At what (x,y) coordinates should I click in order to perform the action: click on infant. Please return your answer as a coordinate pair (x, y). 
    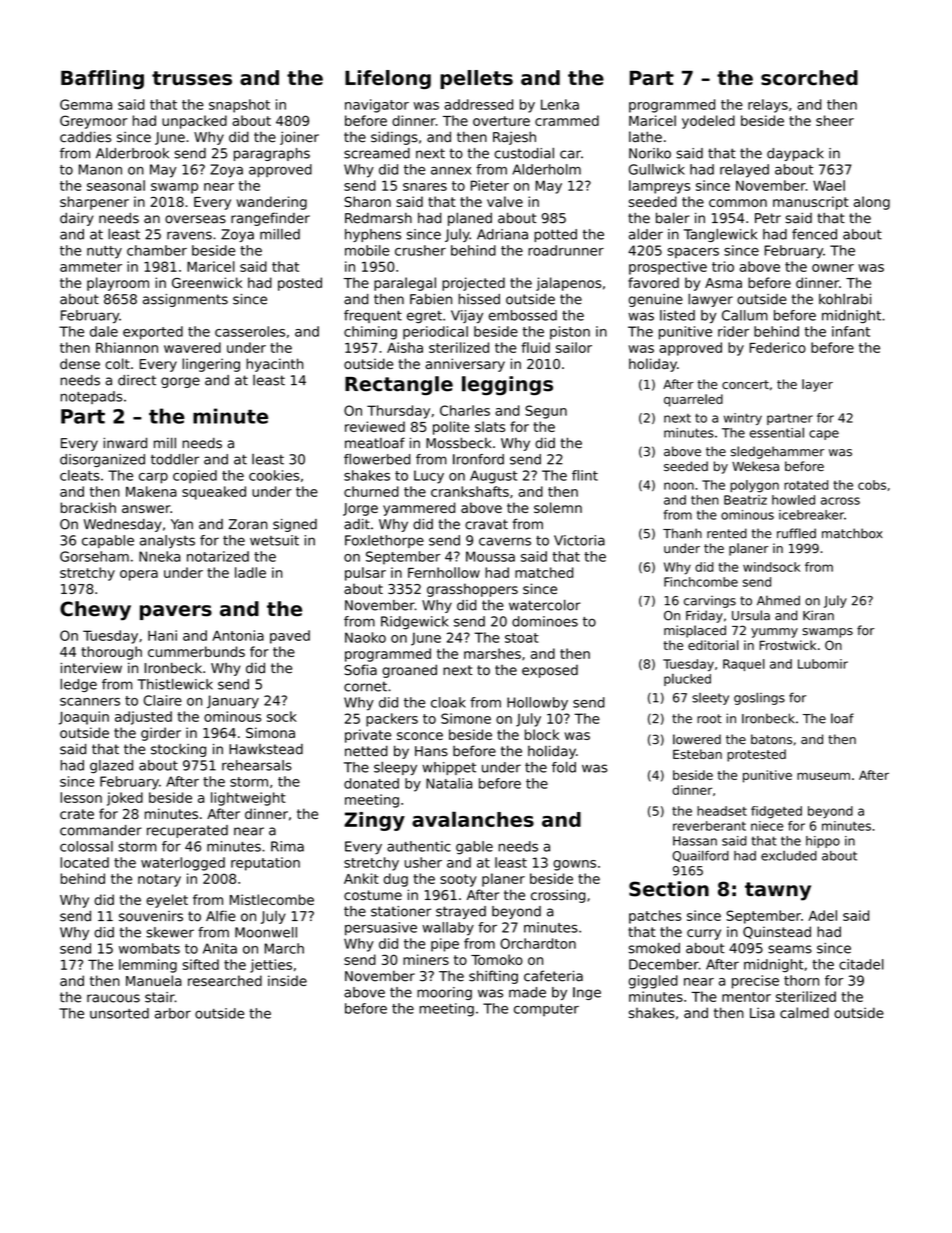
    Looking at the image, I should click on (851, 331).
